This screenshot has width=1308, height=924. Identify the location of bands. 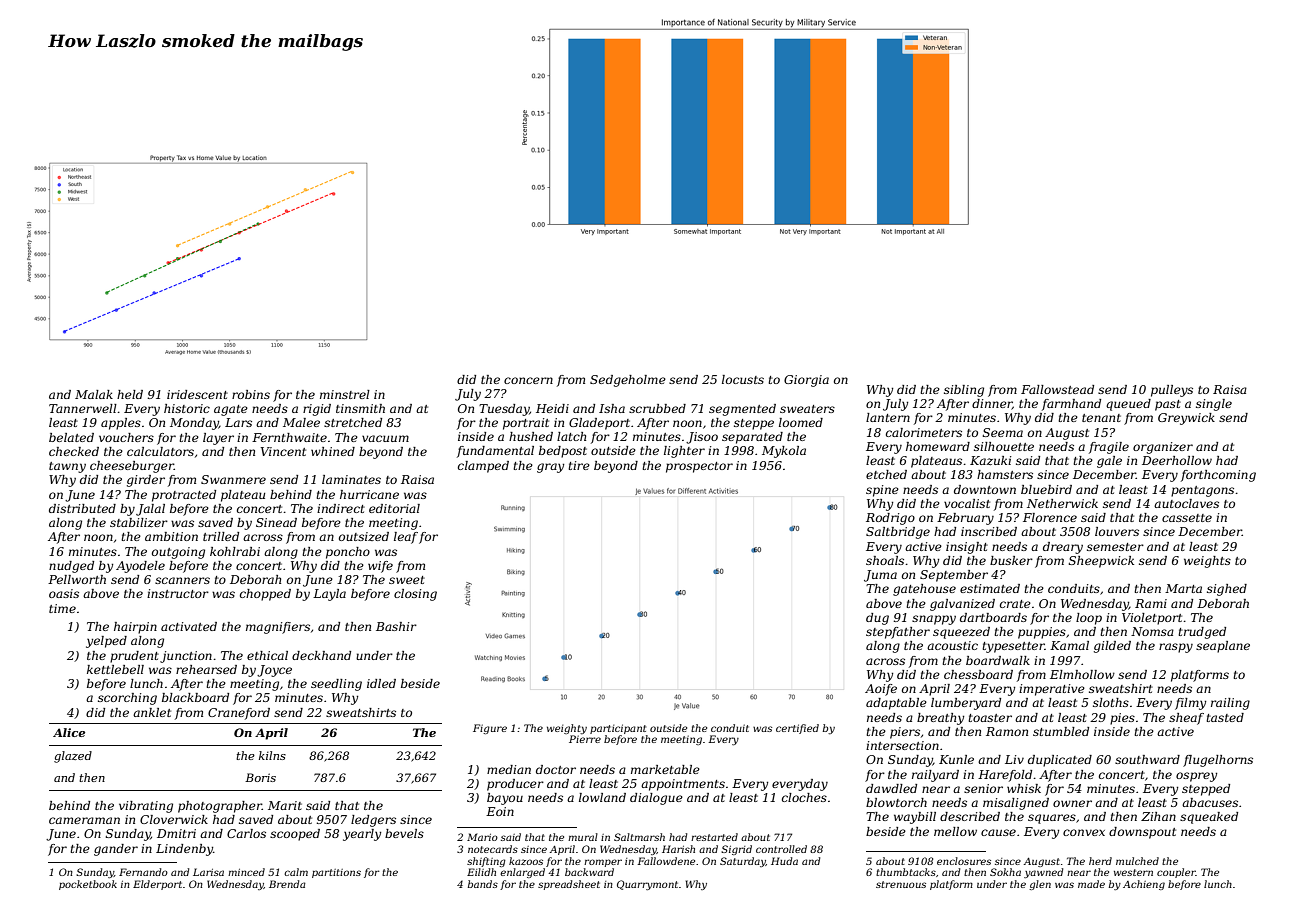
(483, 884).
